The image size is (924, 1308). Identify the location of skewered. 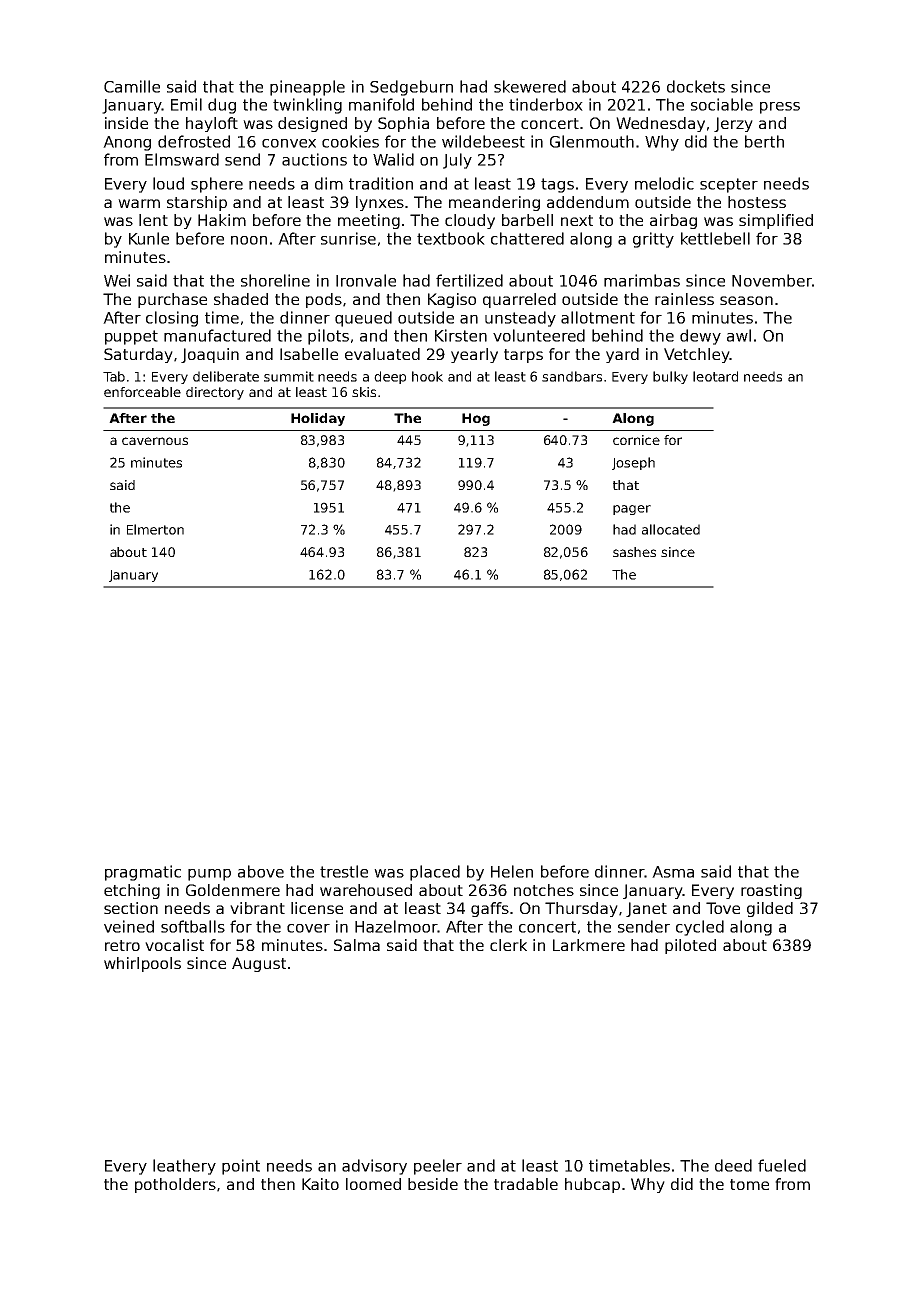
(530, 86).
